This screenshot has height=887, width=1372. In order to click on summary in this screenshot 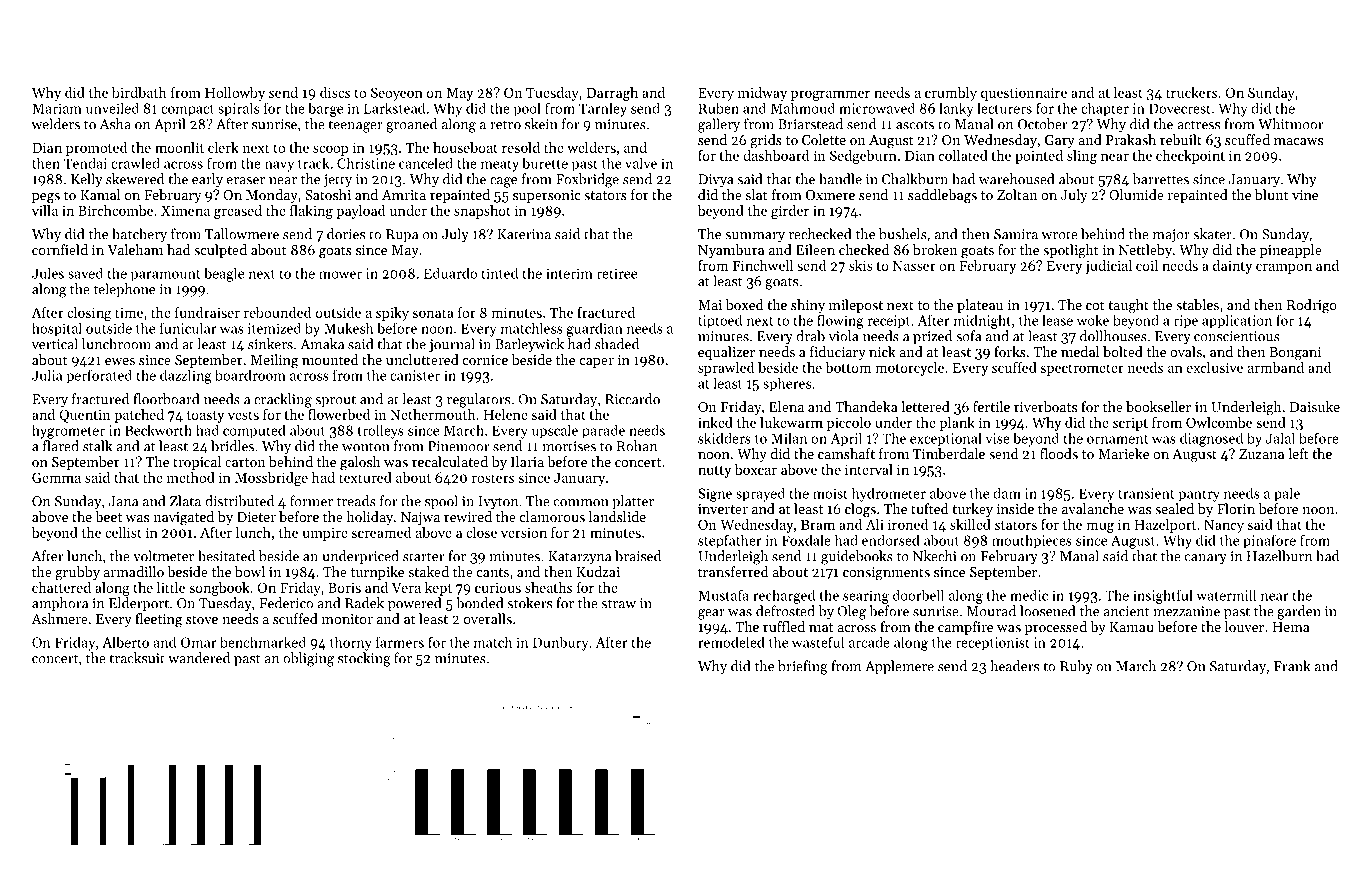, I will do `click(755, 237)`.
